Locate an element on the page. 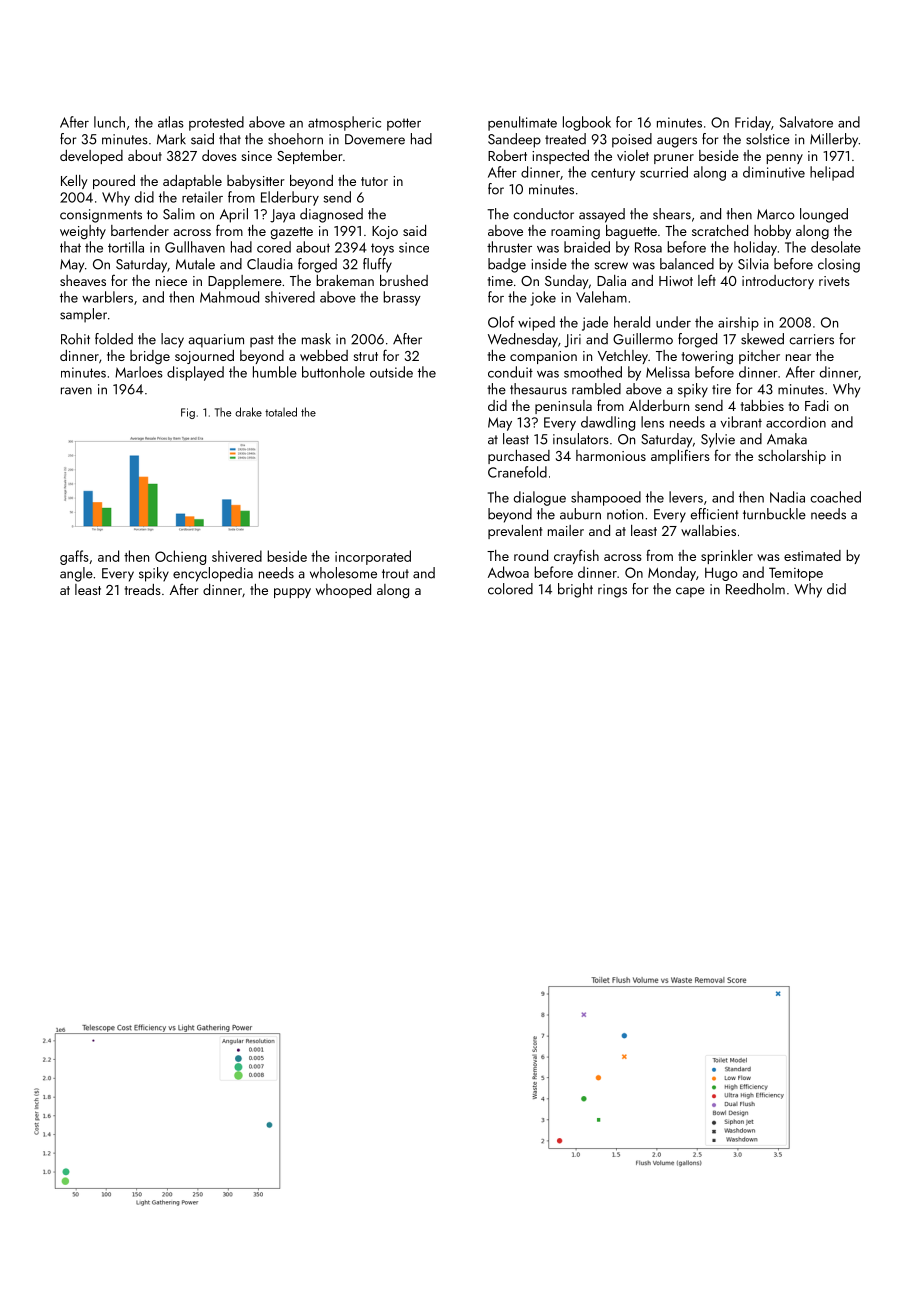  holiday is located at coordinates (755, 248).
